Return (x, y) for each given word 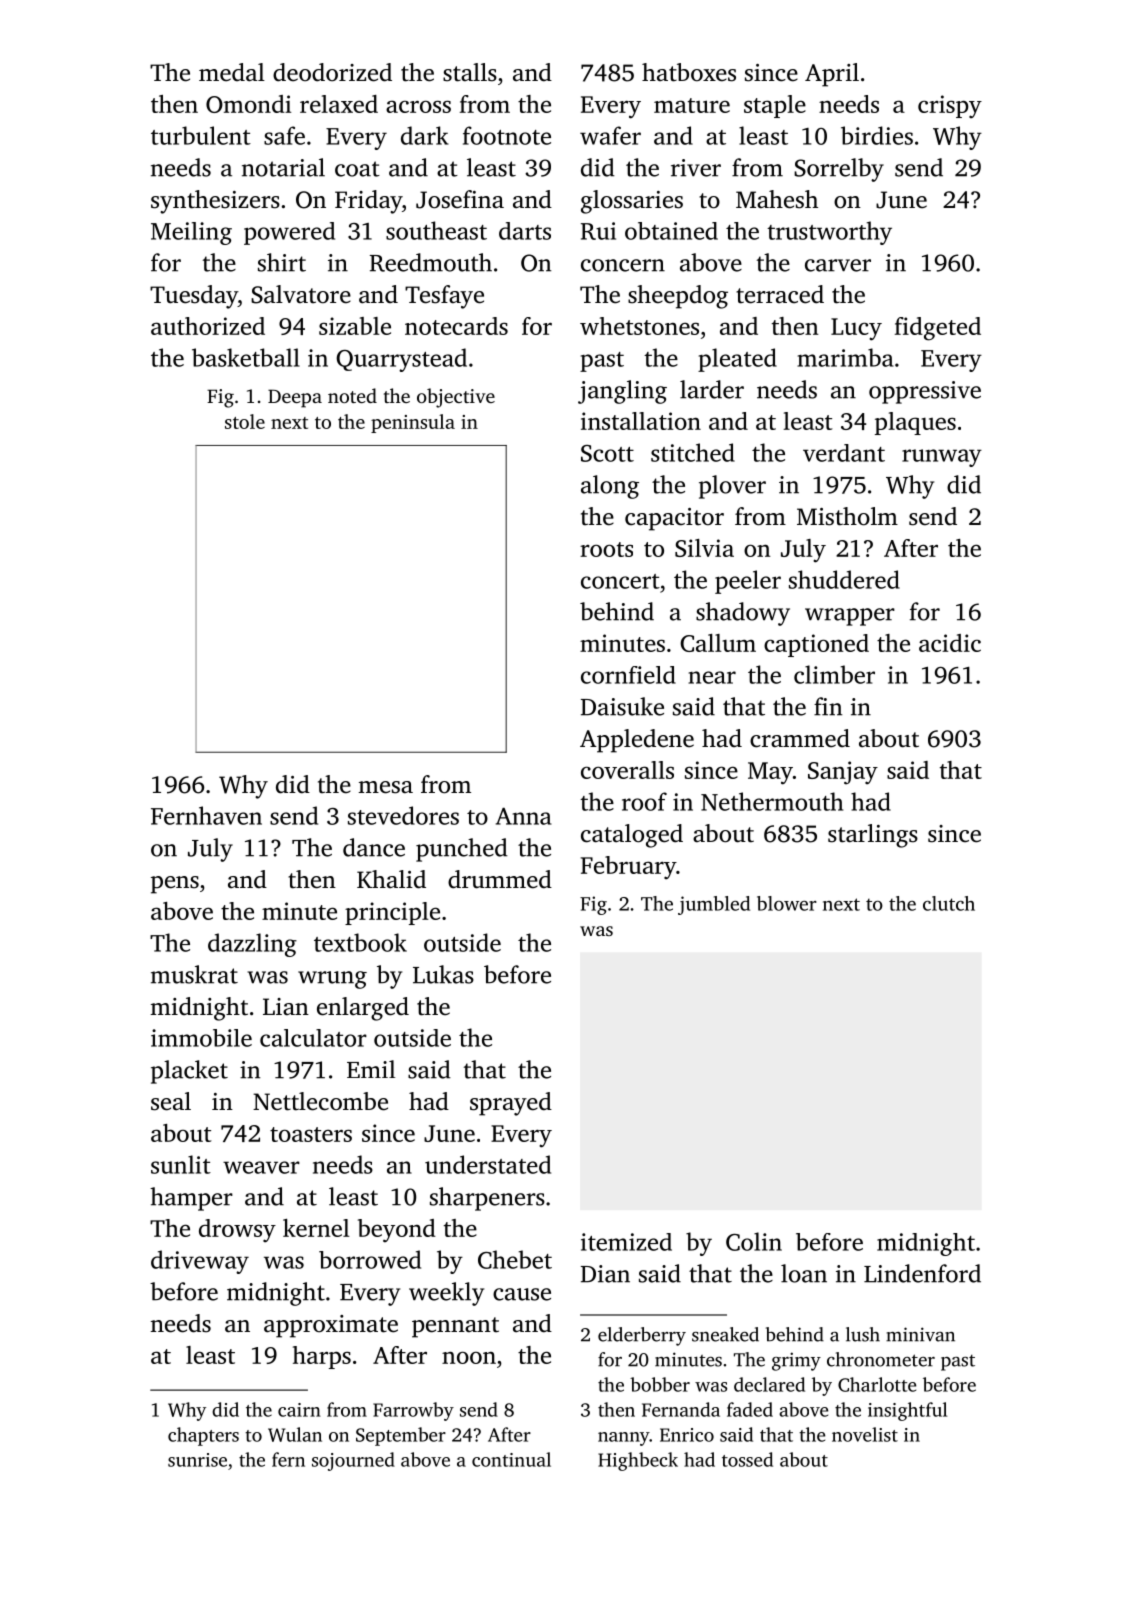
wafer (610, 135)
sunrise (197, 1460)
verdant (844, 453)
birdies (877, 135)
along (610, 487)
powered (289, 233)
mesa (385, 787)
